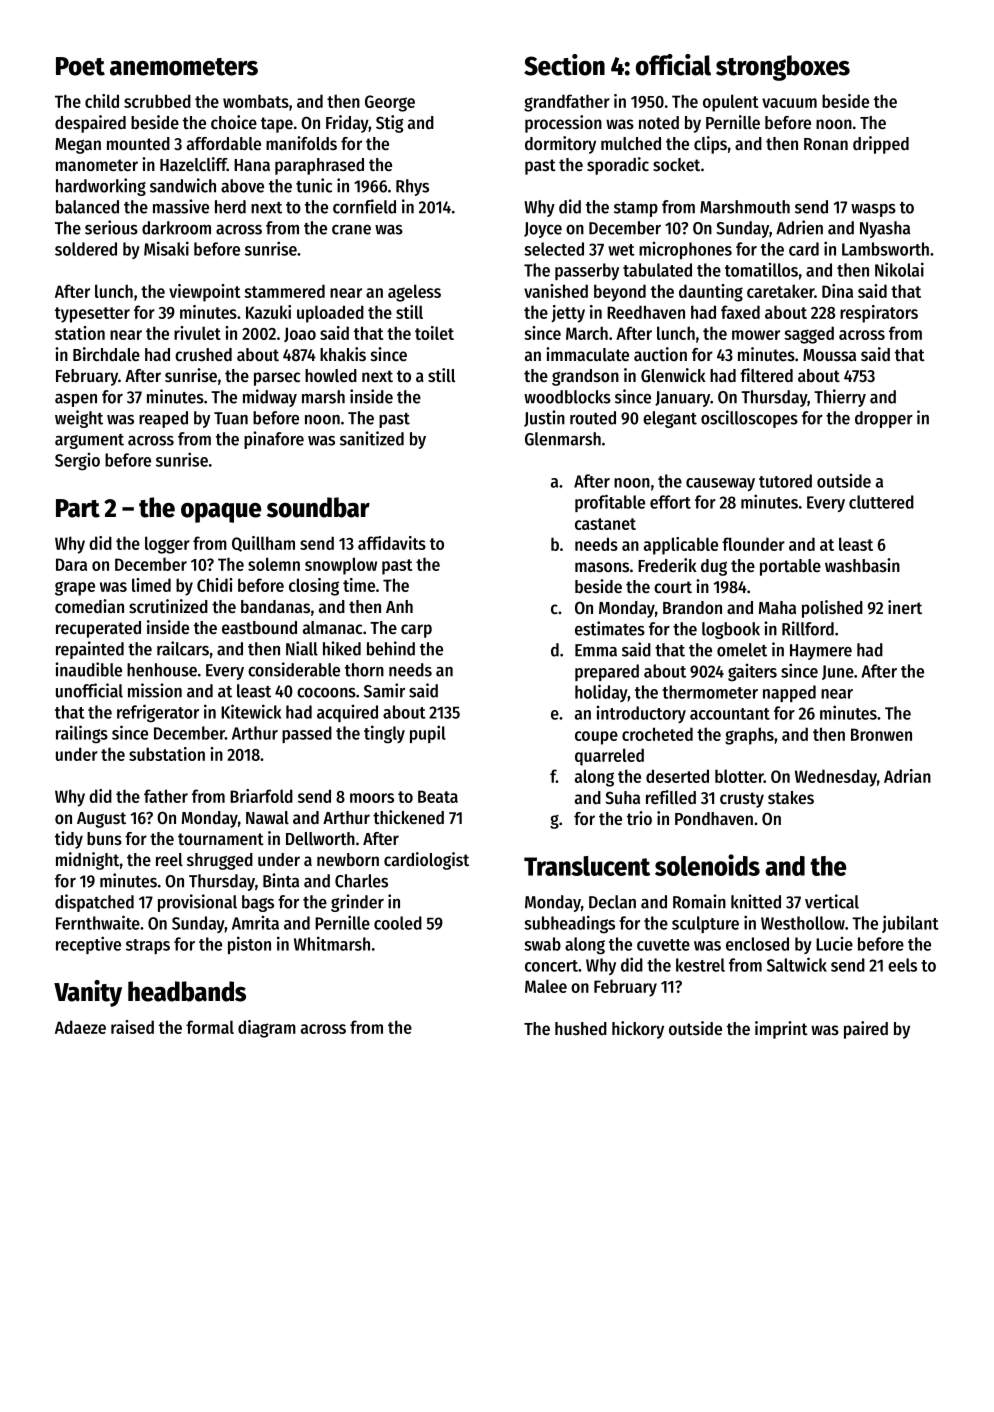 Image resolution: width=994 pixels, height=1412 pixels. What do you see at coordinates (902, 965) in the document?
I see `eels` at bounding box center [902, 965].
